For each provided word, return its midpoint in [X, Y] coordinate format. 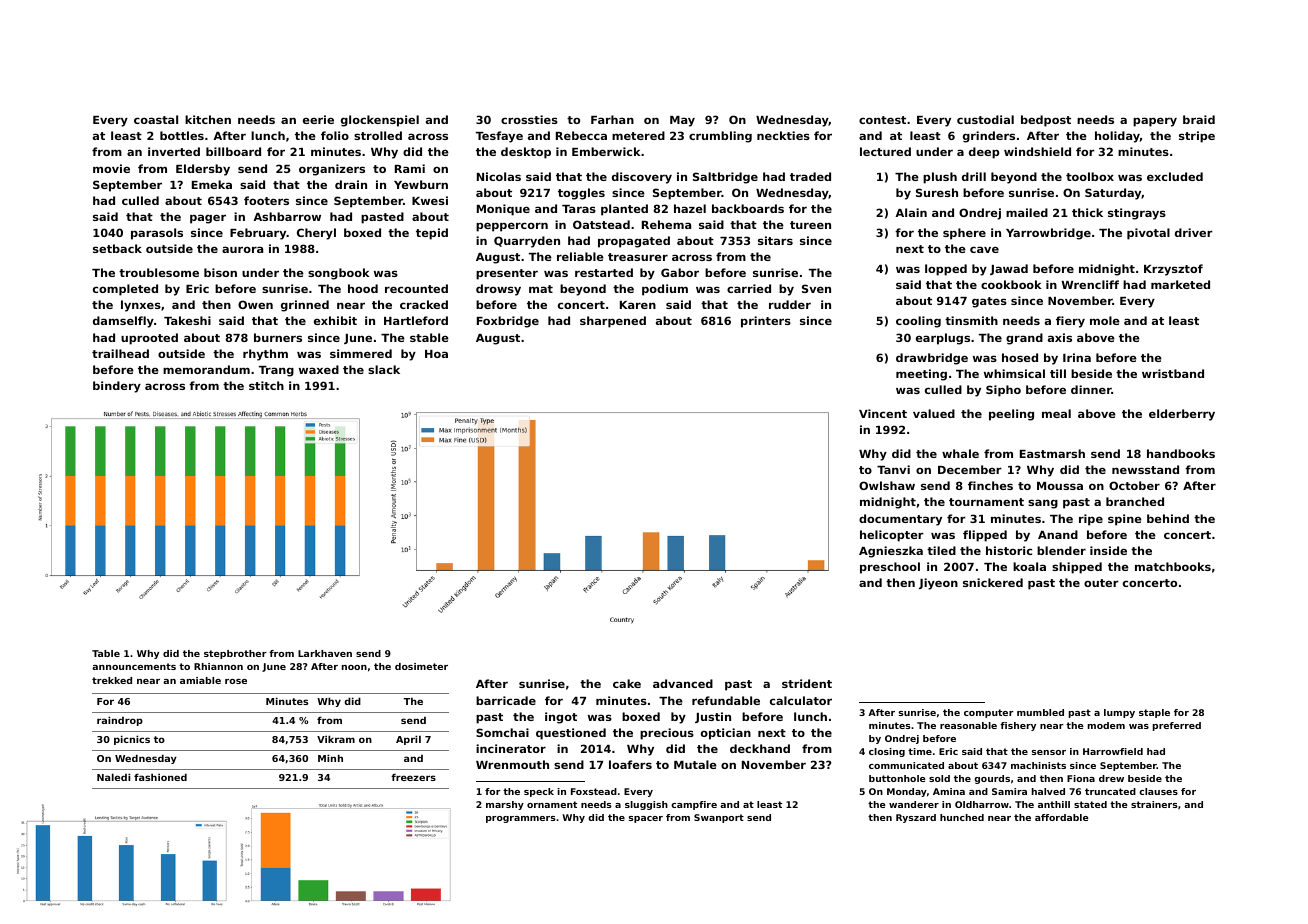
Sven [816, 288]
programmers [521, 819]
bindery [117, 387]
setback [117, 248]
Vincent [883, 413]
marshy [505, 805]
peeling [1011, 415]
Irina [1077, 357]
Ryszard [916, 818]
